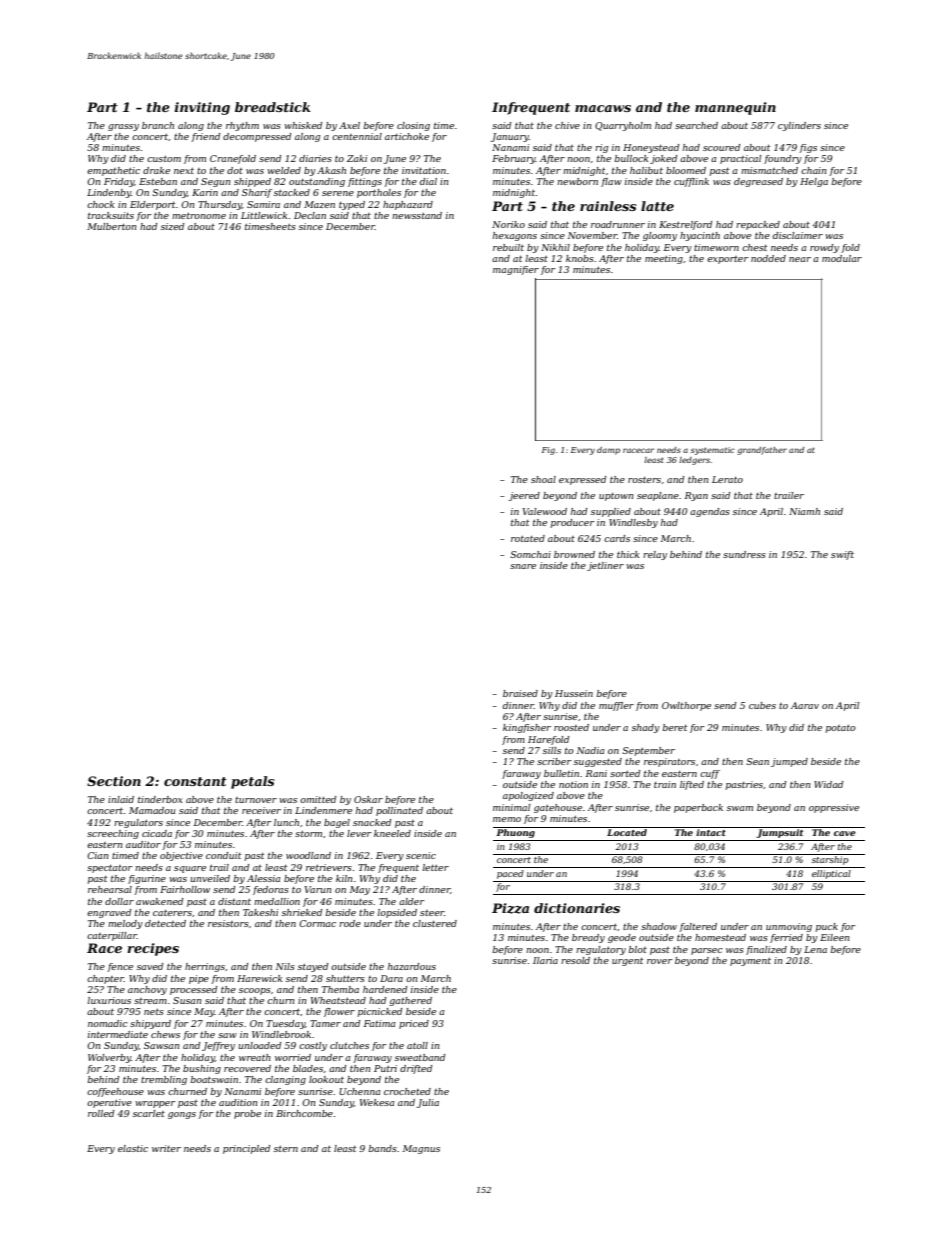  Describe the element at coordinates (205, 137) in the page. I see `friend` at that location.
